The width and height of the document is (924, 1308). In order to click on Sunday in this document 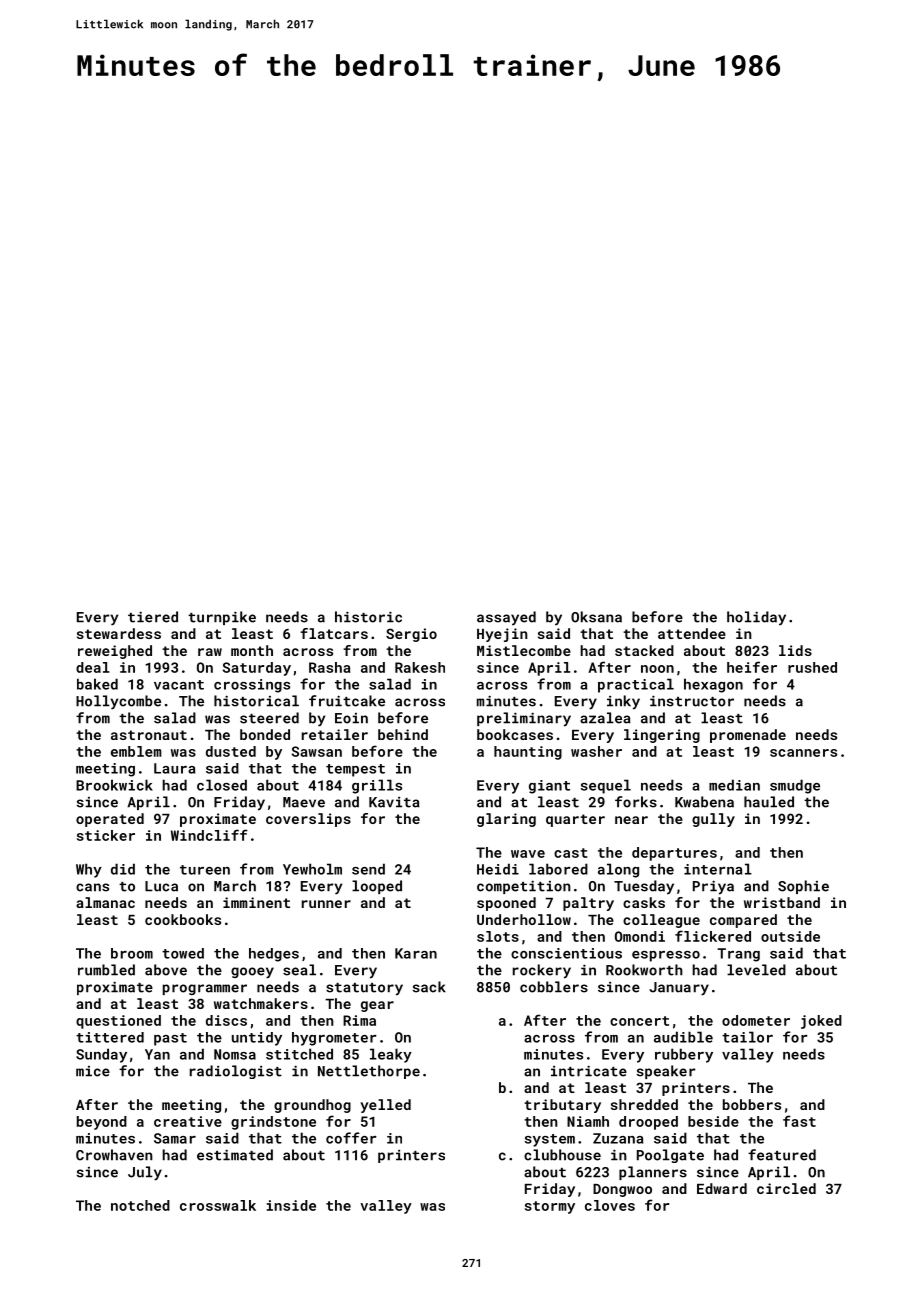, I will do `click(101, 1055)`.
